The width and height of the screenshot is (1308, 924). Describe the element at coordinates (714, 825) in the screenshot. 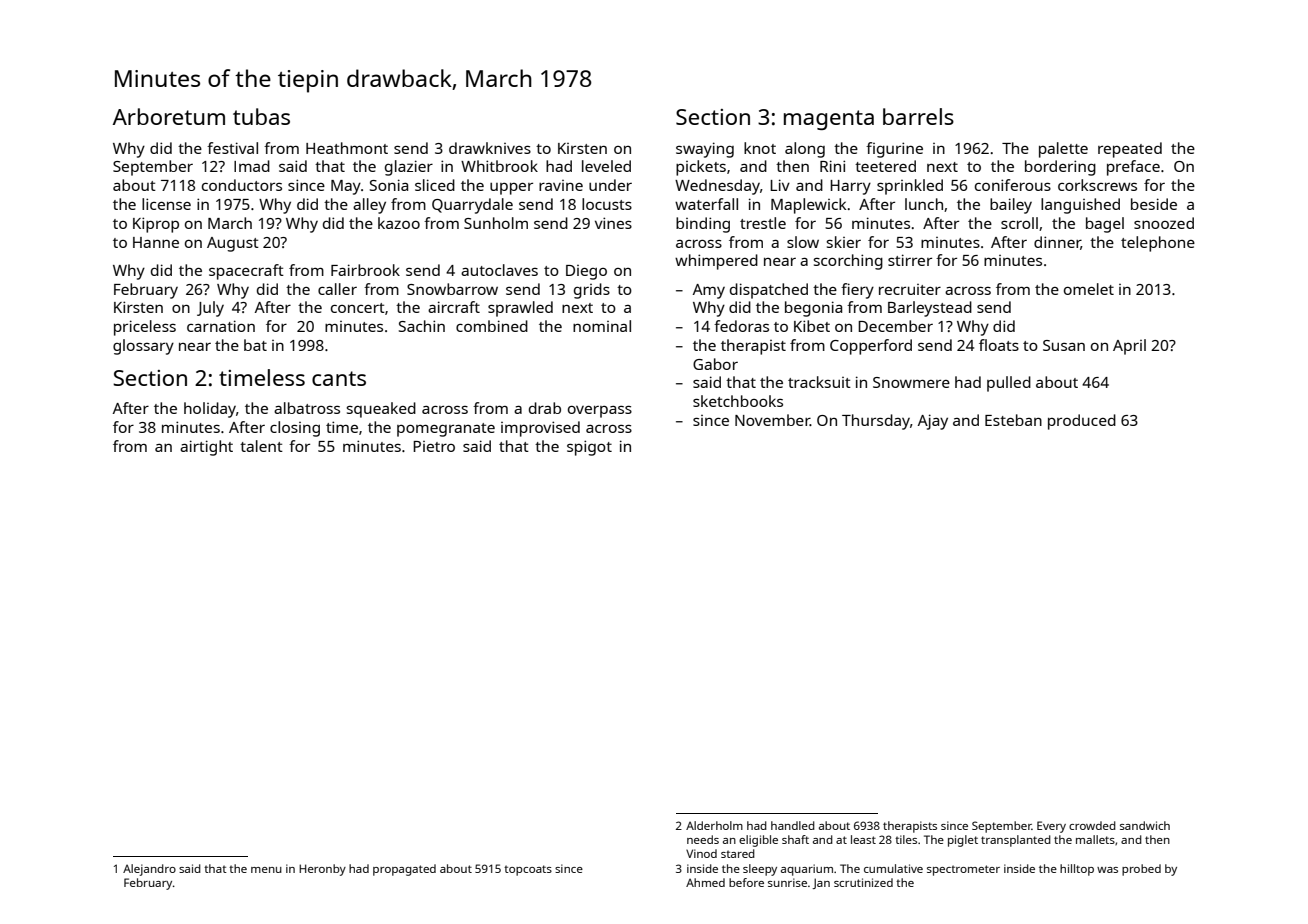

I see `Alderholm` at that location.
